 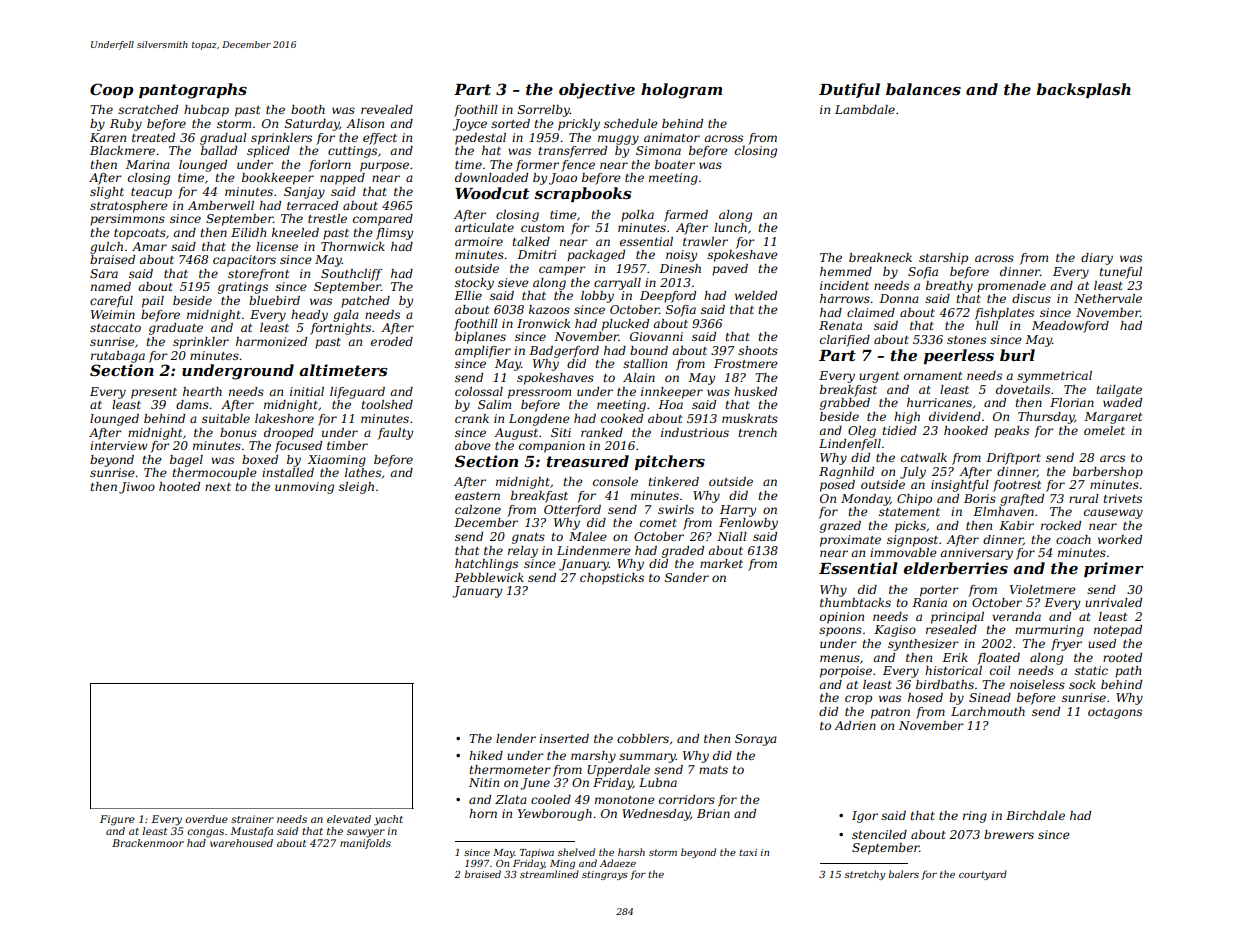 What do you see at coordinates (681, 91) in the screenshot?
I see `hologram` at bounding box center [681, 91].
